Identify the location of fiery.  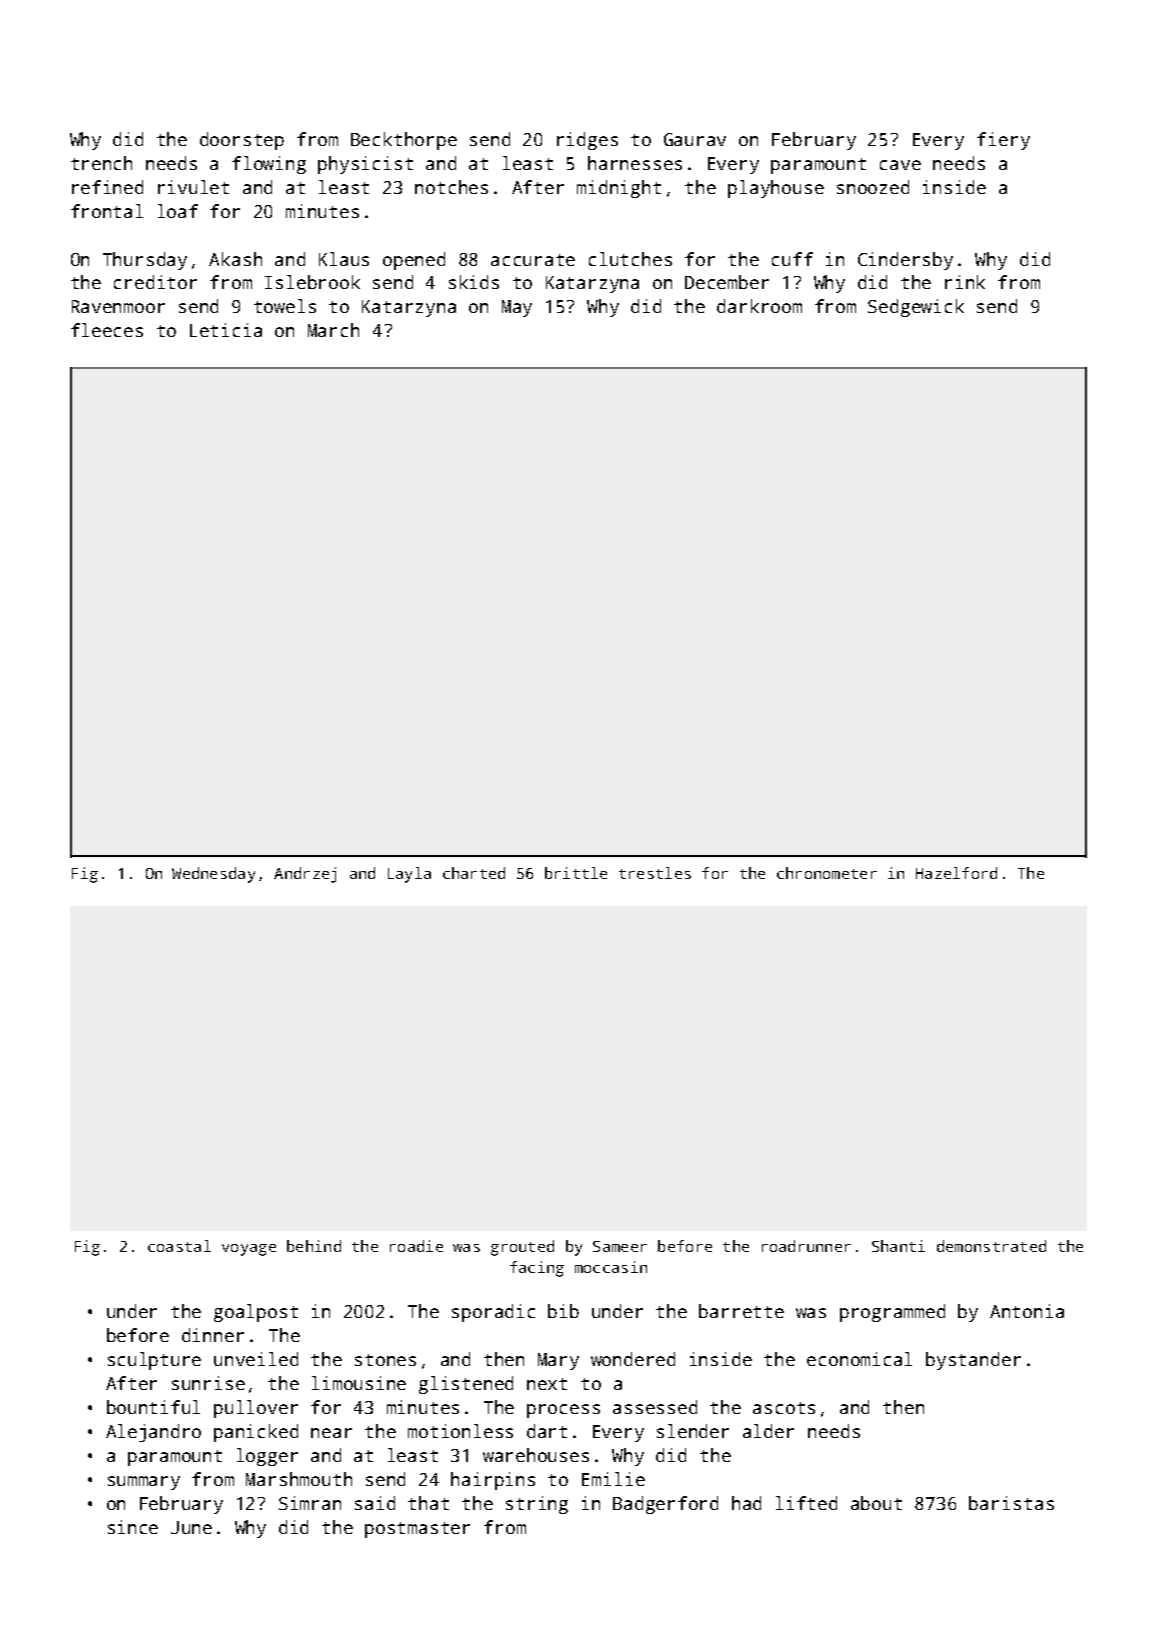
(1003, 141).
